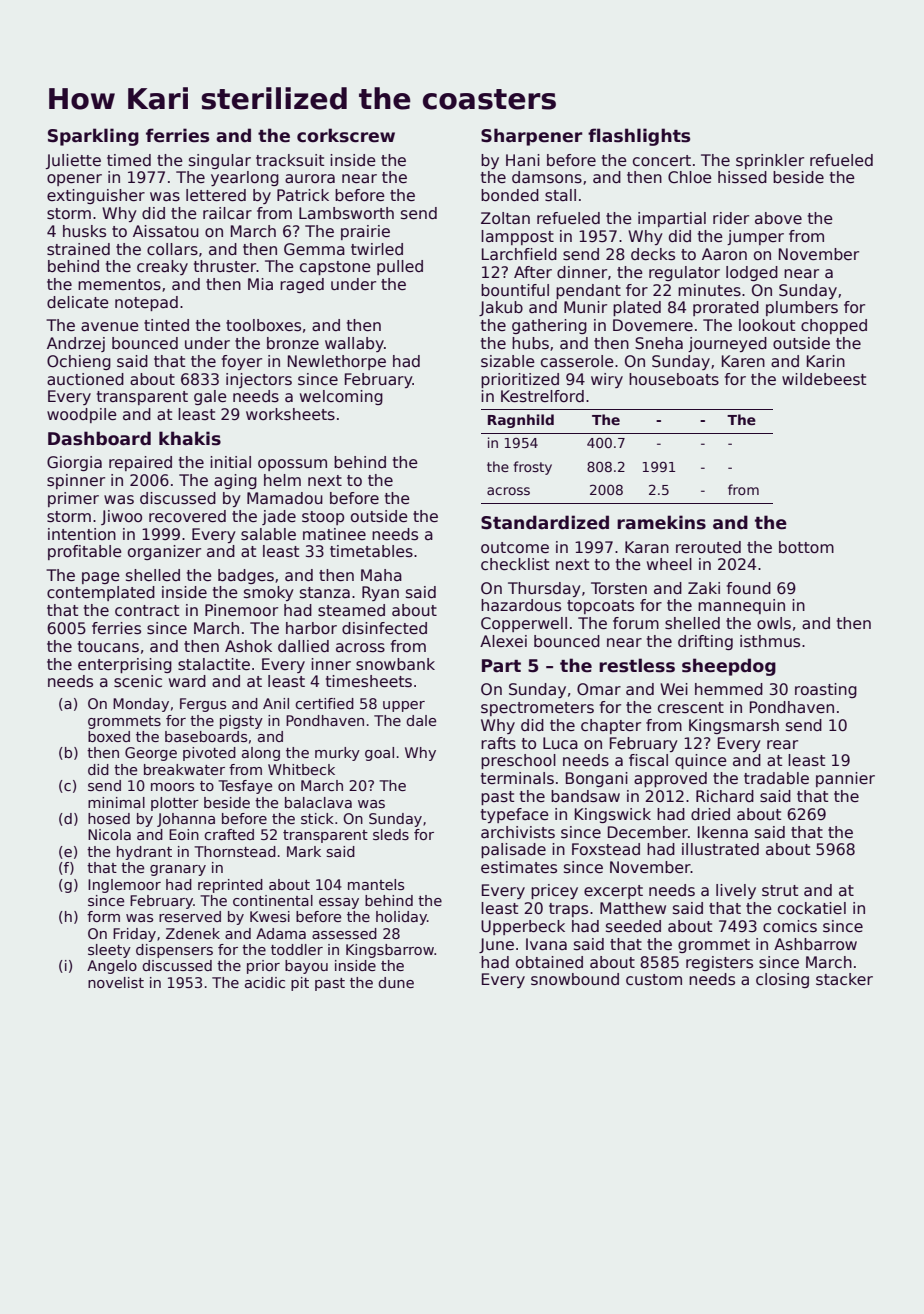 Image resolution: width=924 pixels, height=1314 pixels. What do you see at coordinates (633, 926) in the document?
I see `seeded` at bounding box center [633, 926].
